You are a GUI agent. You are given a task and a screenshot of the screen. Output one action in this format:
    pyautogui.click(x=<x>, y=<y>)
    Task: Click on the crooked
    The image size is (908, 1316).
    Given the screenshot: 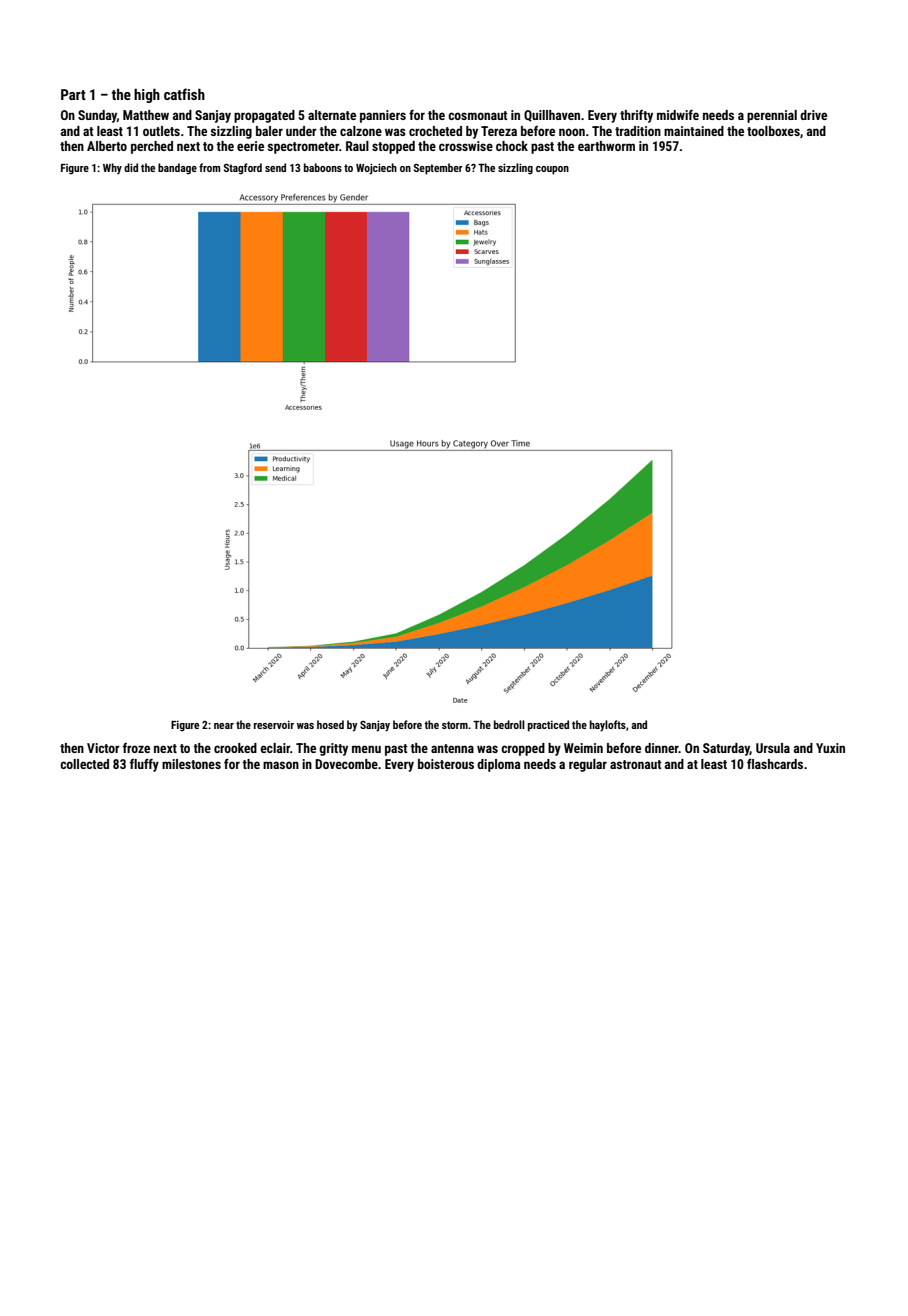 What is the action you would take?
    pyautogui.click(x=235, y=748)
